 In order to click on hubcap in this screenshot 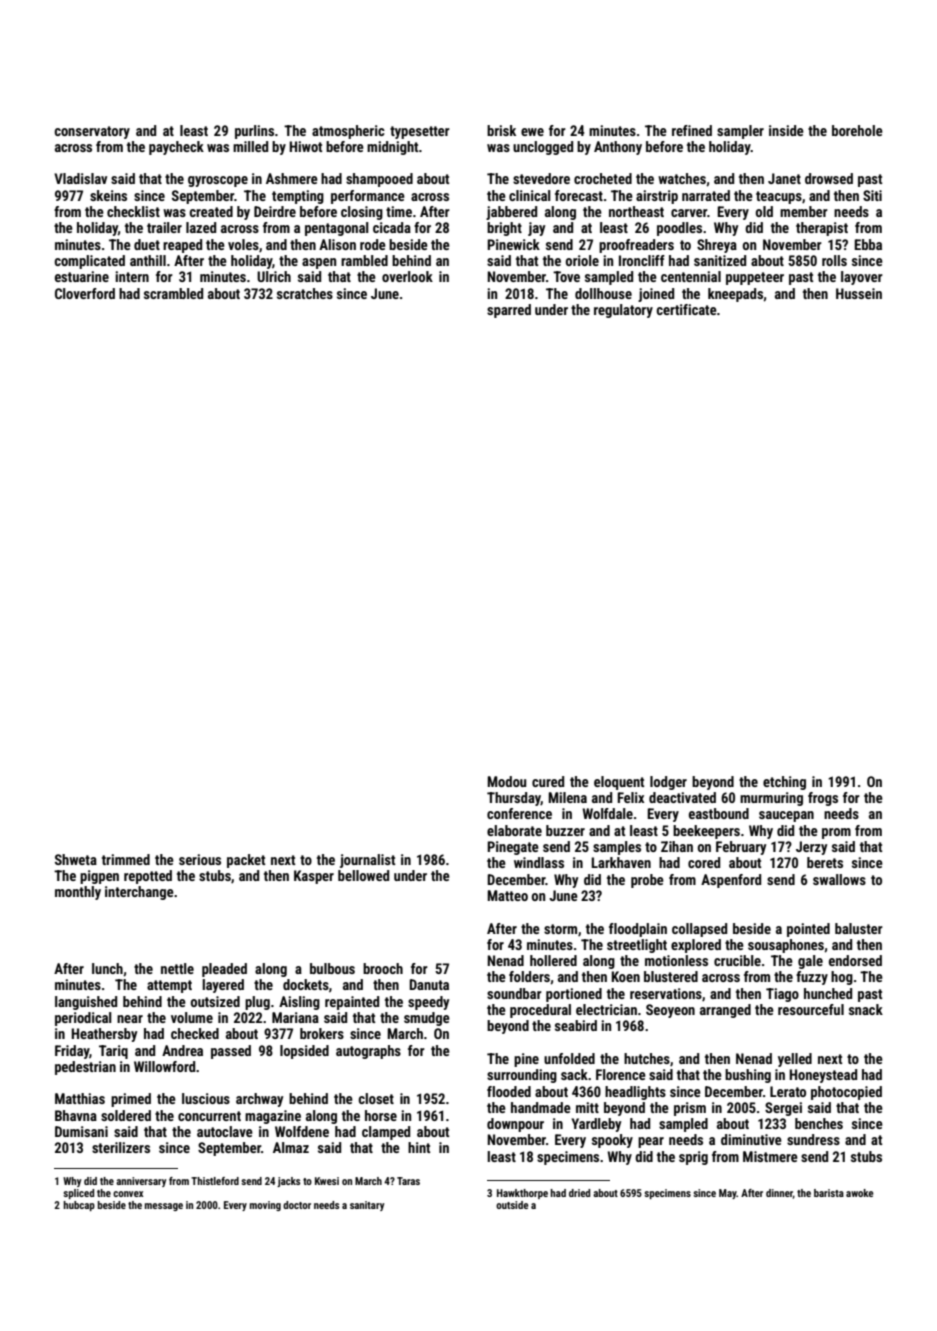, I will do `click(79, 1206)`.
